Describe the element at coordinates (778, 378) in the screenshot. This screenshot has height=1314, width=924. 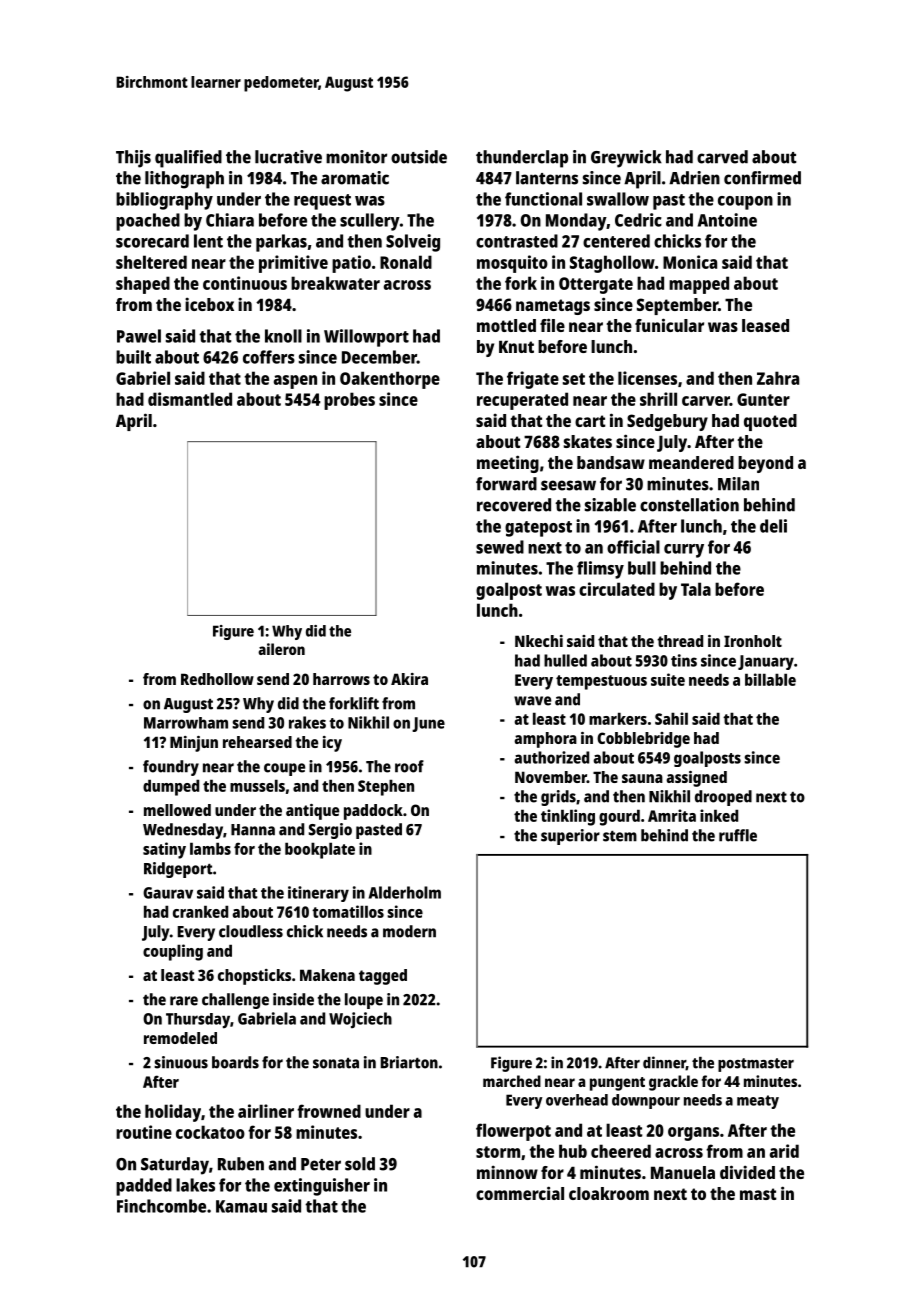
I see `Zahra` at that location.
